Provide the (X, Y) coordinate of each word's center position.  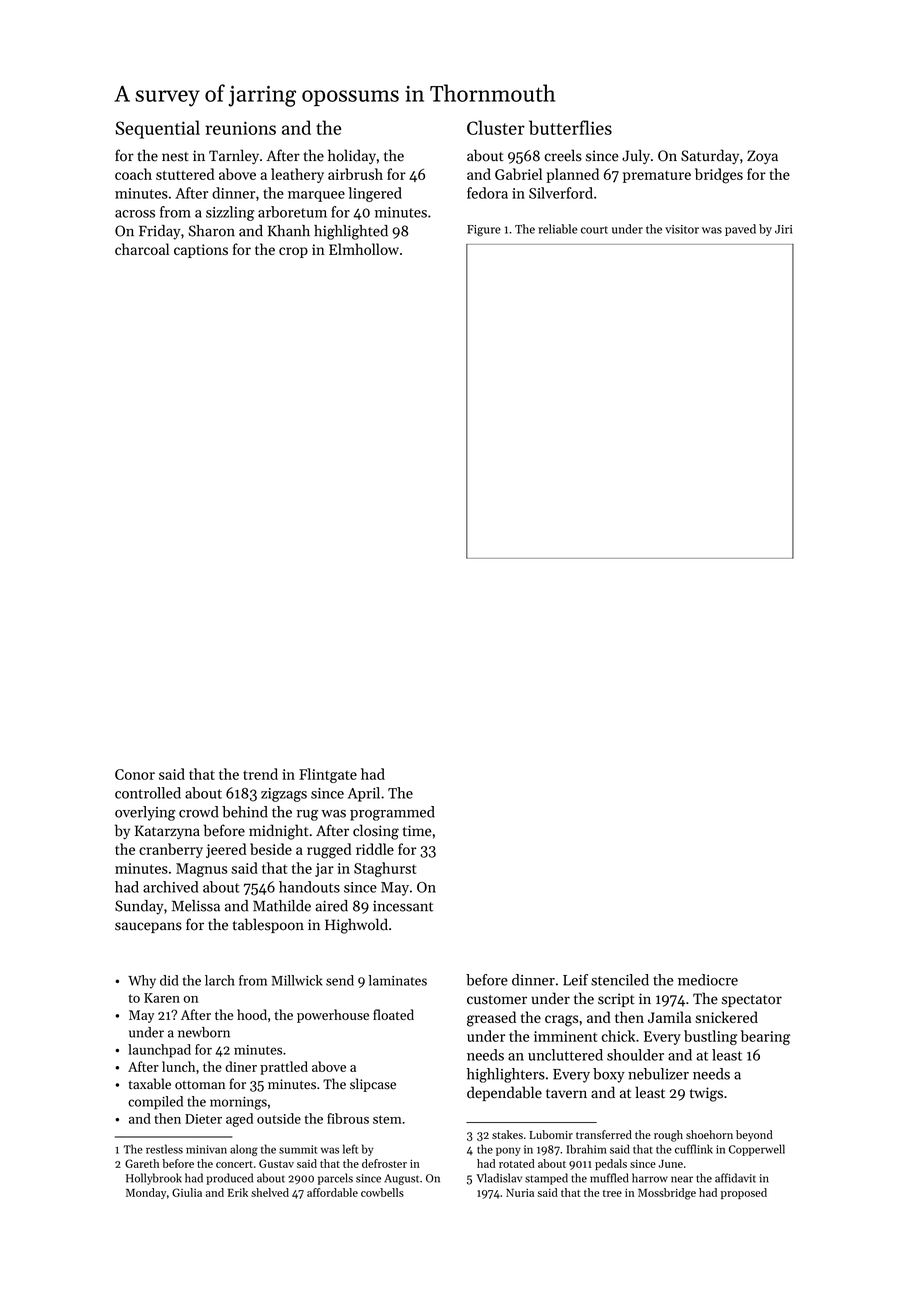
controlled (148, 793)
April (364, 794)
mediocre (708, 980)
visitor (682, 229)
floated (393, 1014)
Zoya (762, 157)
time (417, 831)
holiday (352, 157)
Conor (135, 774)
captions (201, 251)
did (169, 980)
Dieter (203, 1119)
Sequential (157, 129)
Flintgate (328, 775)
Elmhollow (364, 249)
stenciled (620, 980)
